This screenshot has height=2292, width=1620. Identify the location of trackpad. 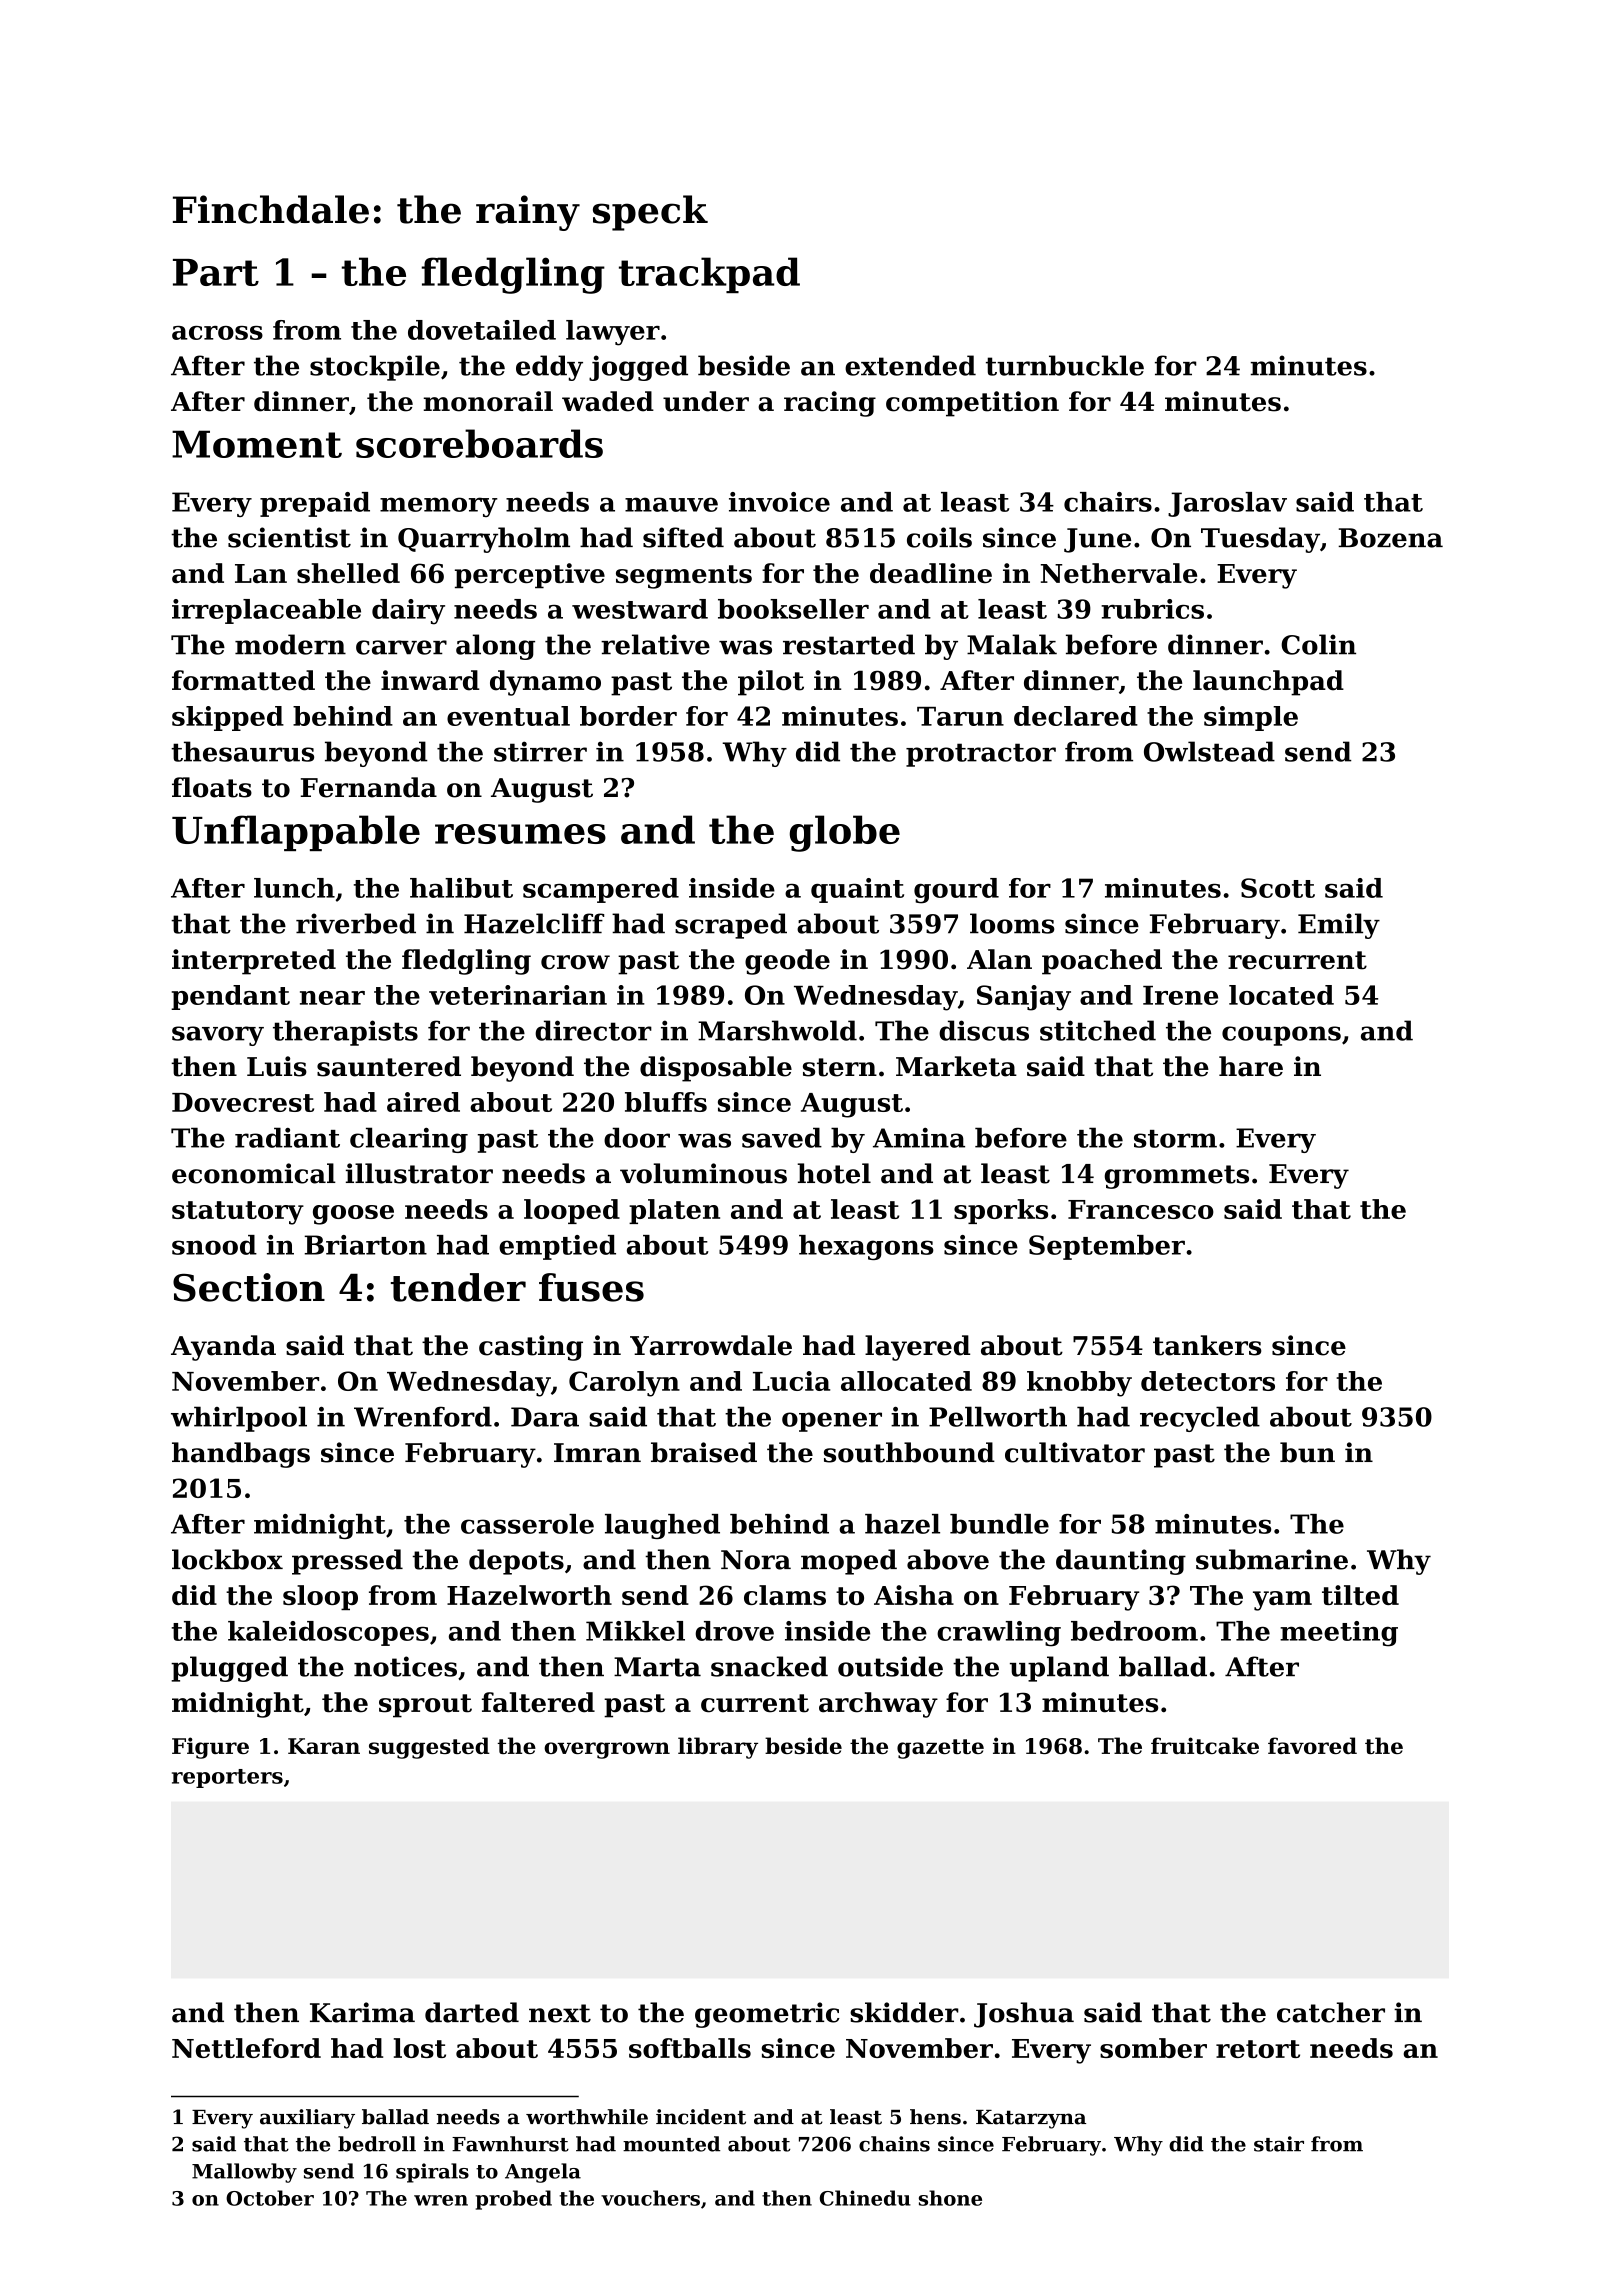
(709, 275).
